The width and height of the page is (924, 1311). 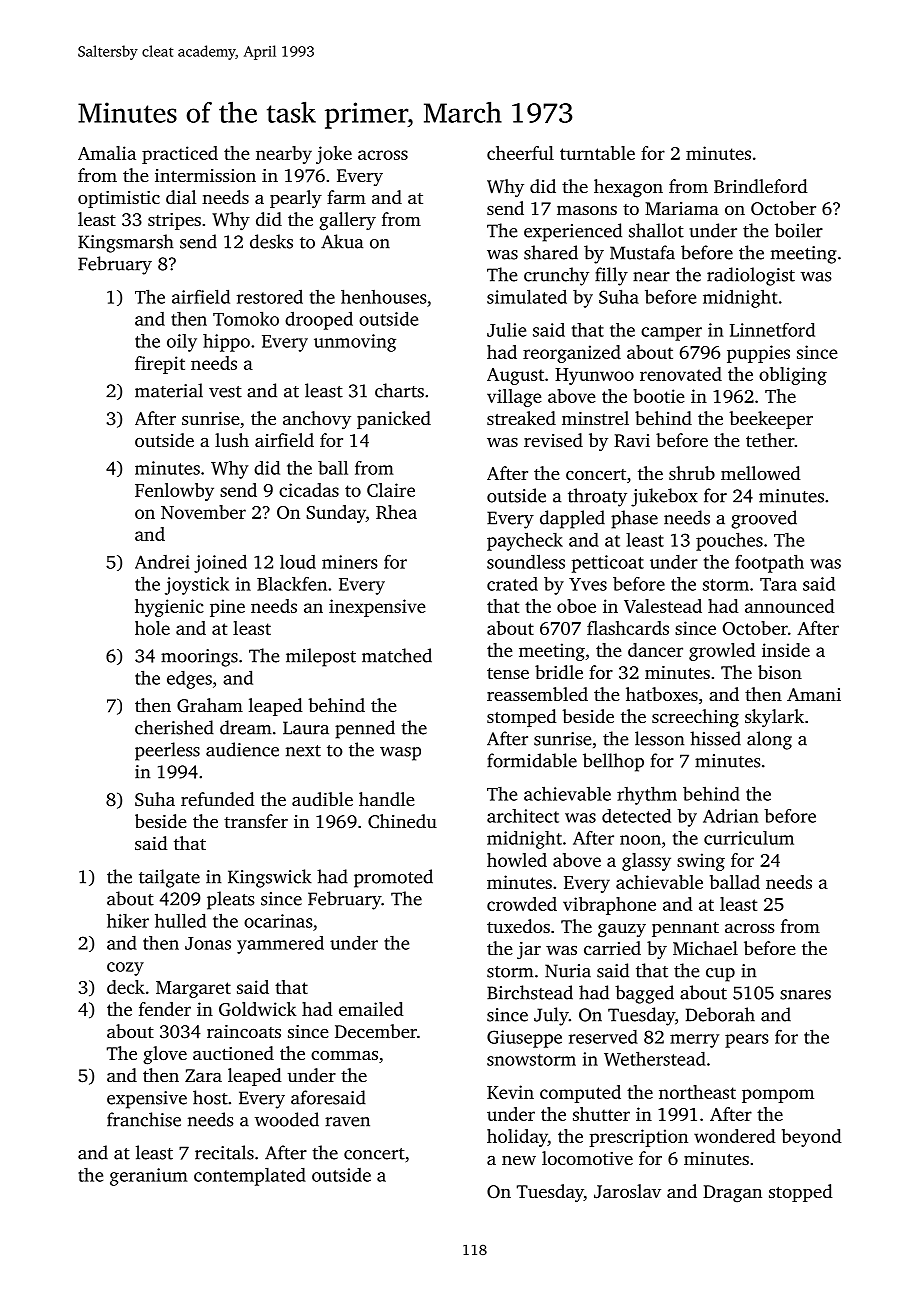 I want to click on pearly, so click(x=296, y=199).
